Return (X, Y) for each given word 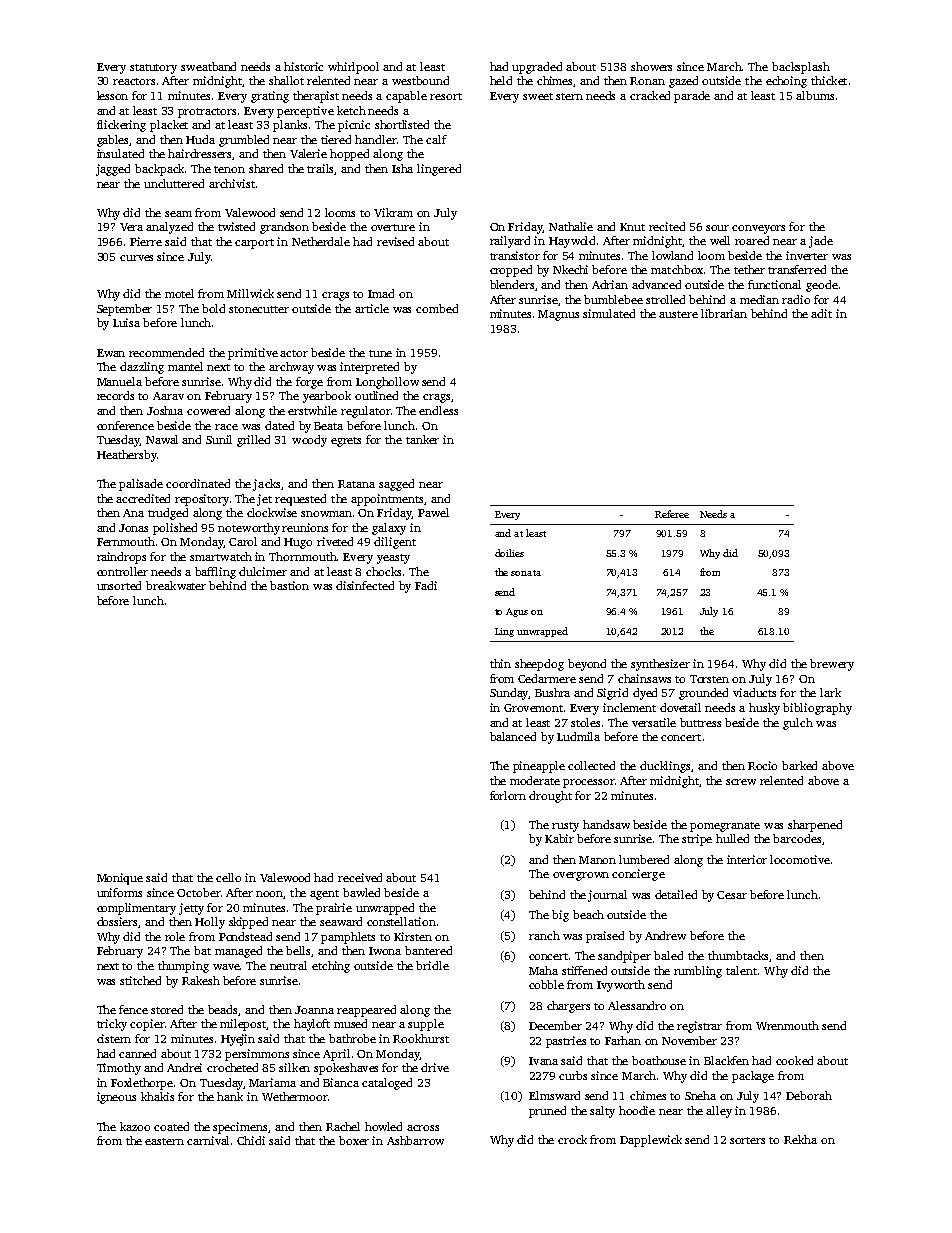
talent (741, 970)
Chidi (251, 1140)
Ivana (543, 1061)
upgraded (537, 68)
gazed (683, 82)
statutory (153, 69)
